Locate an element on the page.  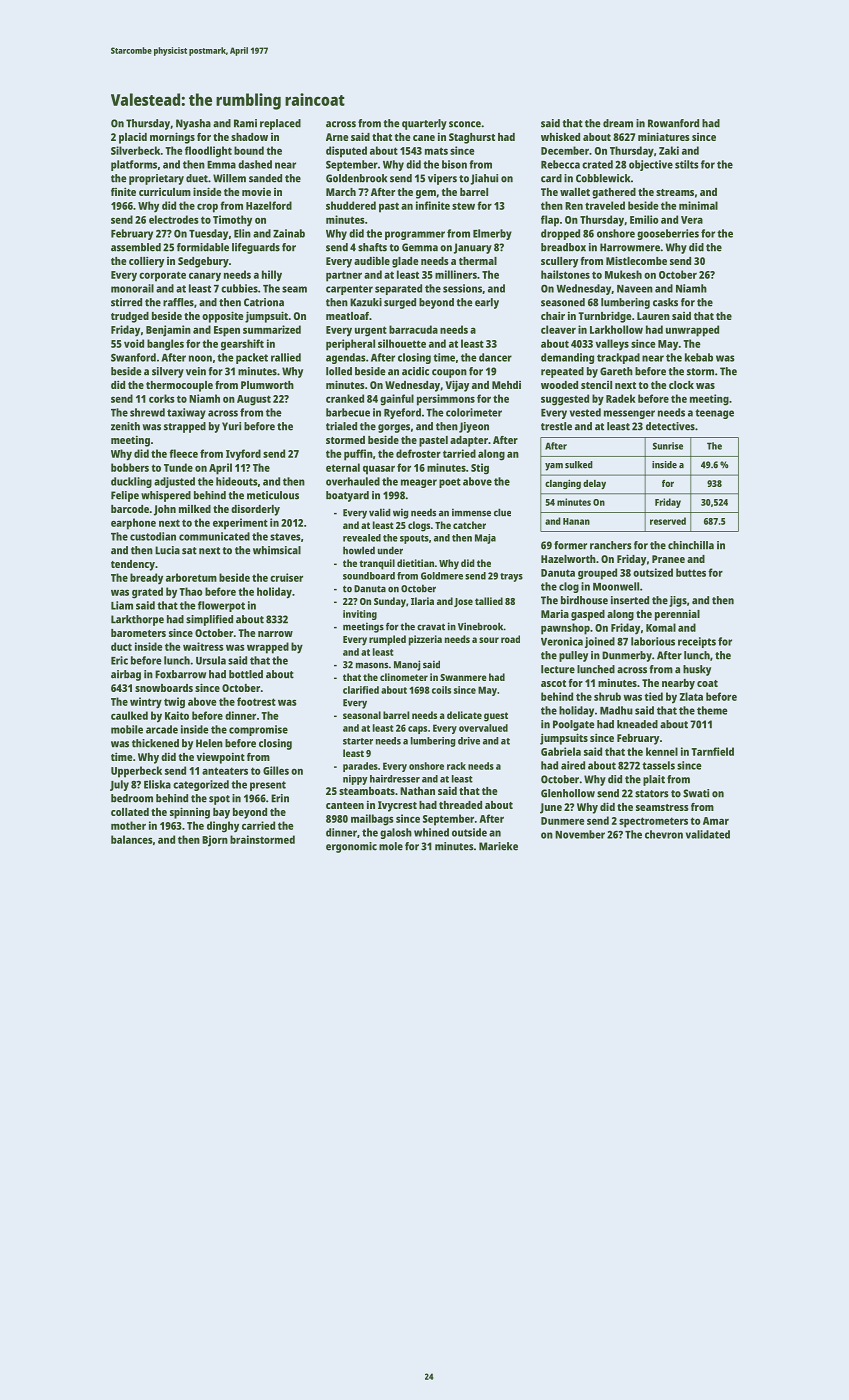
Bjorn is located at coordinates (215, 841).
